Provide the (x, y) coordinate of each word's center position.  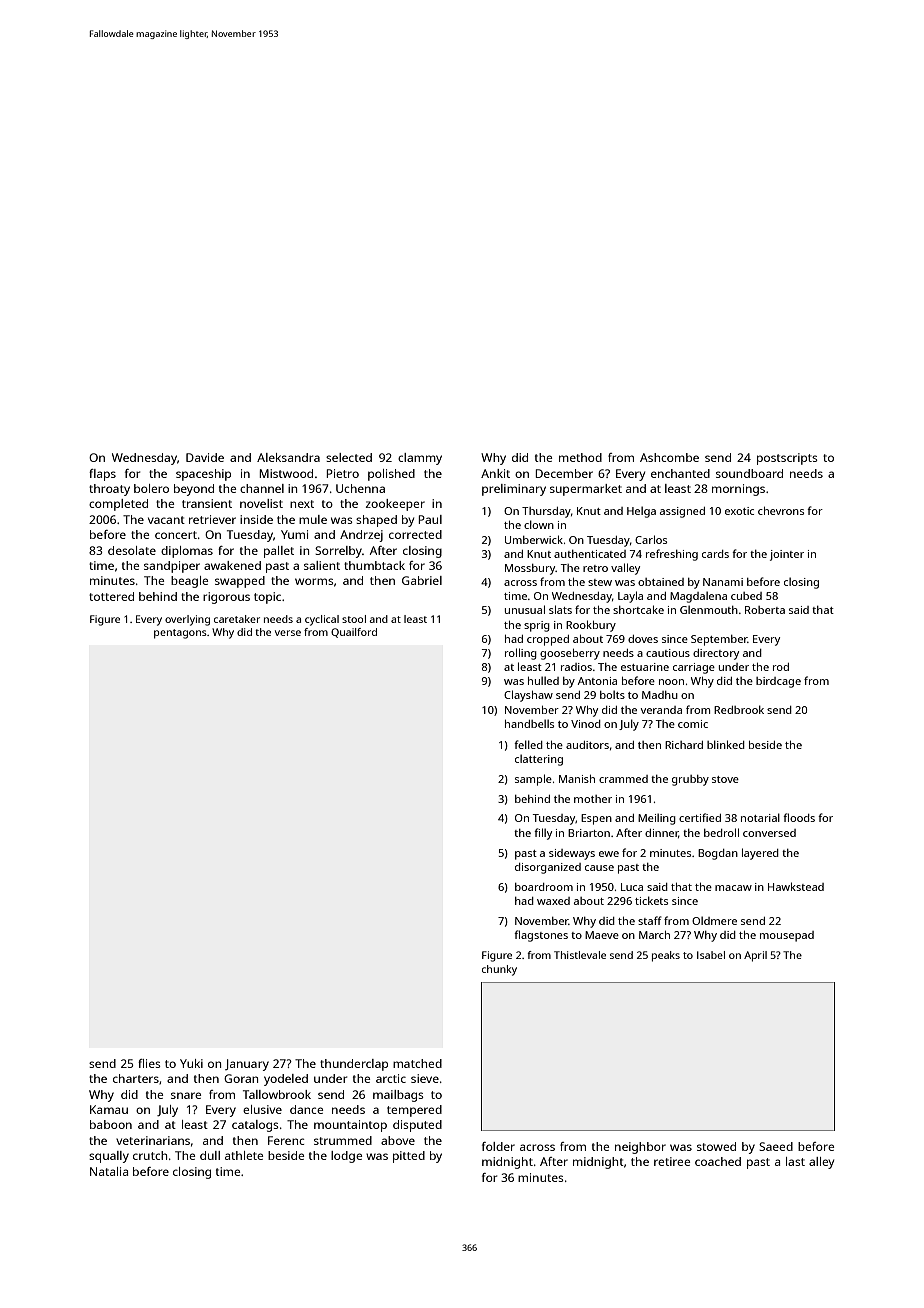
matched (417, 1063)
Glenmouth (709, 609)
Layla (630, 597)
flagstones (541, 936)
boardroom (544, 887)
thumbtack (374, 565)
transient (207, 503)
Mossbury (530, 569)
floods (799, 817)
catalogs (255, 1126)
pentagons (180, 634)
